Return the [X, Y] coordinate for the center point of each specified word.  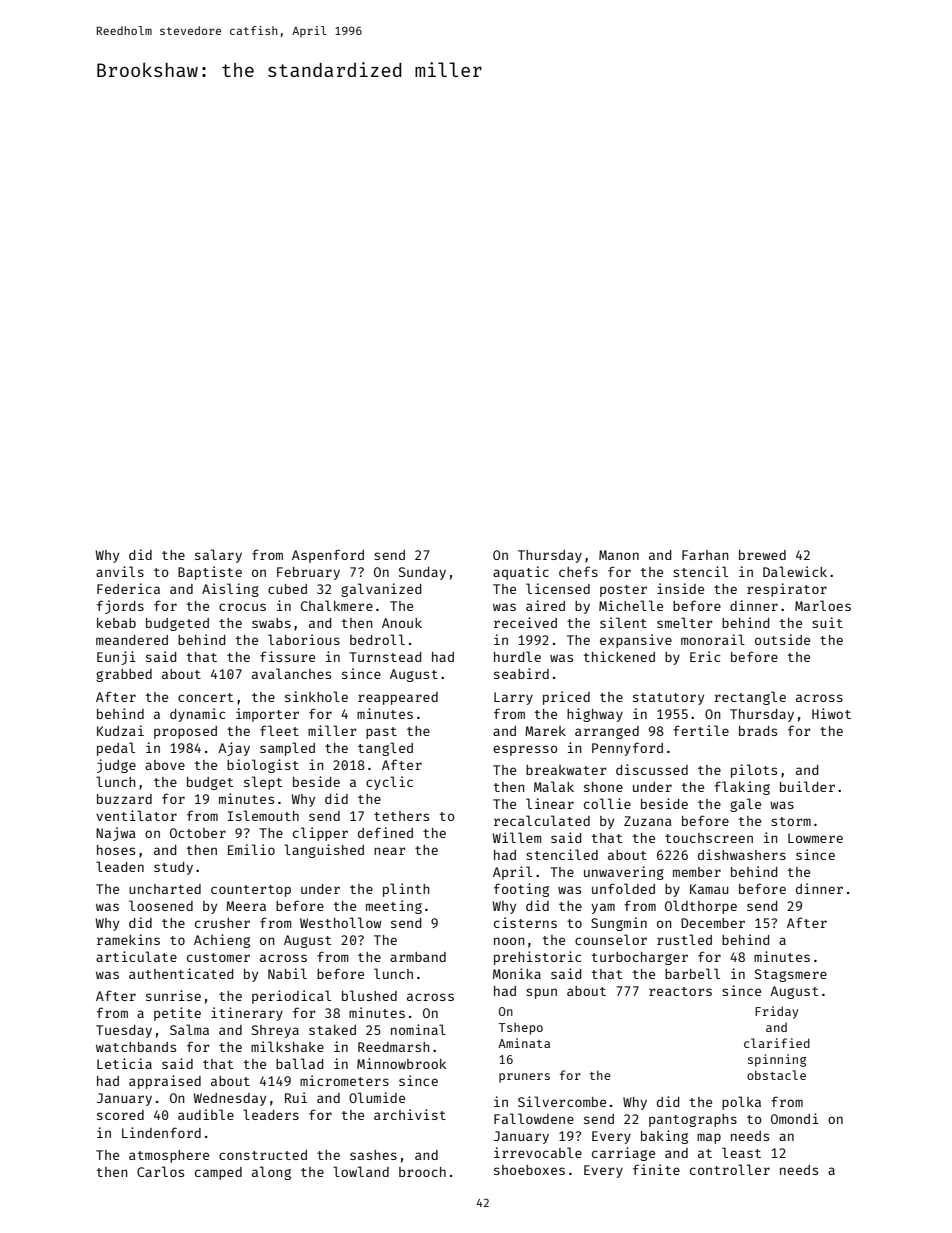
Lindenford [161, 1132]
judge [116, 766]
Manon [619, 555]
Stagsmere [791, 975]
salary [218, 556]
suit [827, 622]
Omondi [795, 1118]
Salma [189, 1029]
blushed [369, 995]
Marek [545, 731]
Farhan [705, 555]
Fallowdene [534, 1118]
